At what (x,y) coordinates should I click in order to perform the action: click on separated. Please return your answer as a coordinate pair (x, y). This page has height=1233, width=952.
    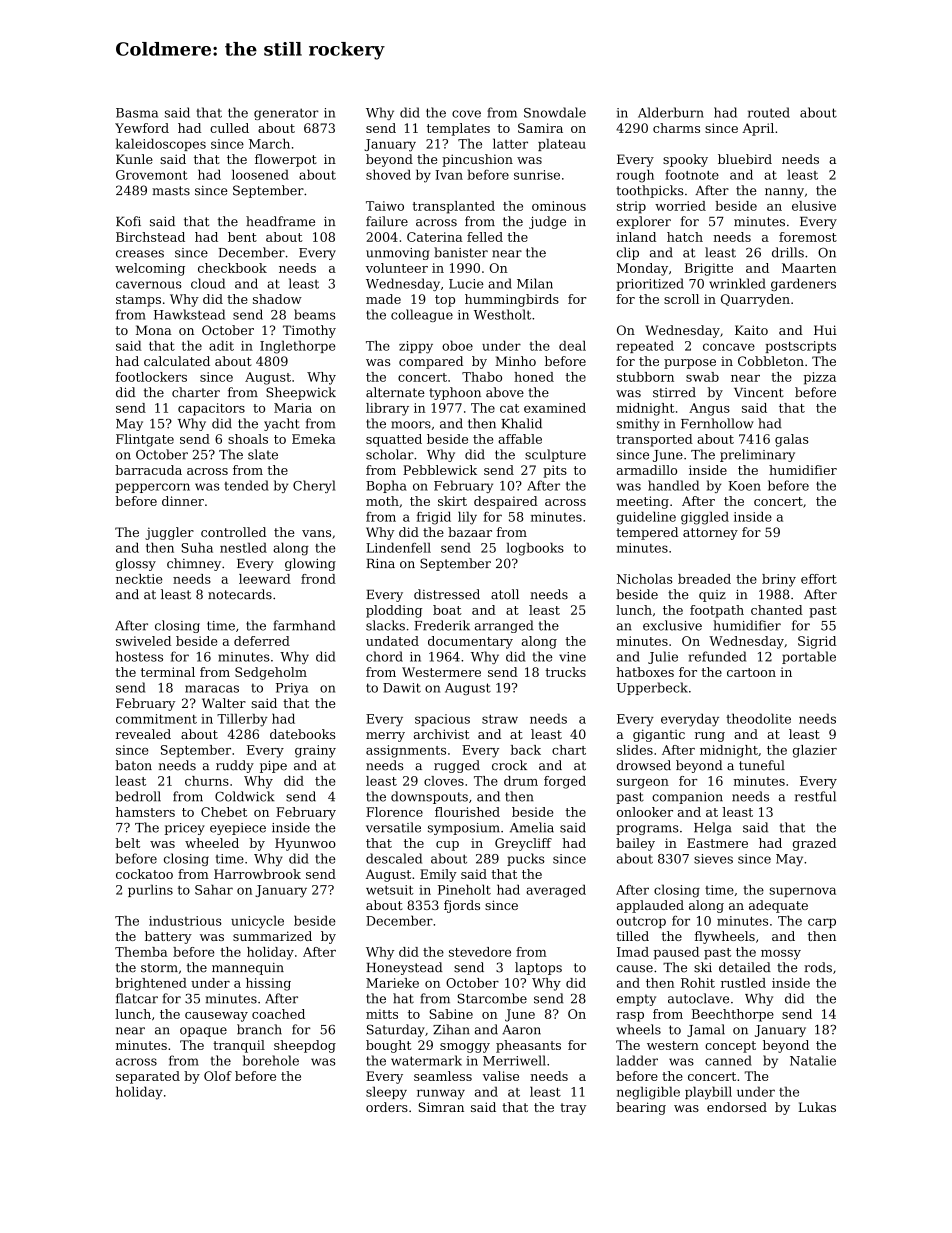
    Looking at the image, I should click on (148, 1077).
